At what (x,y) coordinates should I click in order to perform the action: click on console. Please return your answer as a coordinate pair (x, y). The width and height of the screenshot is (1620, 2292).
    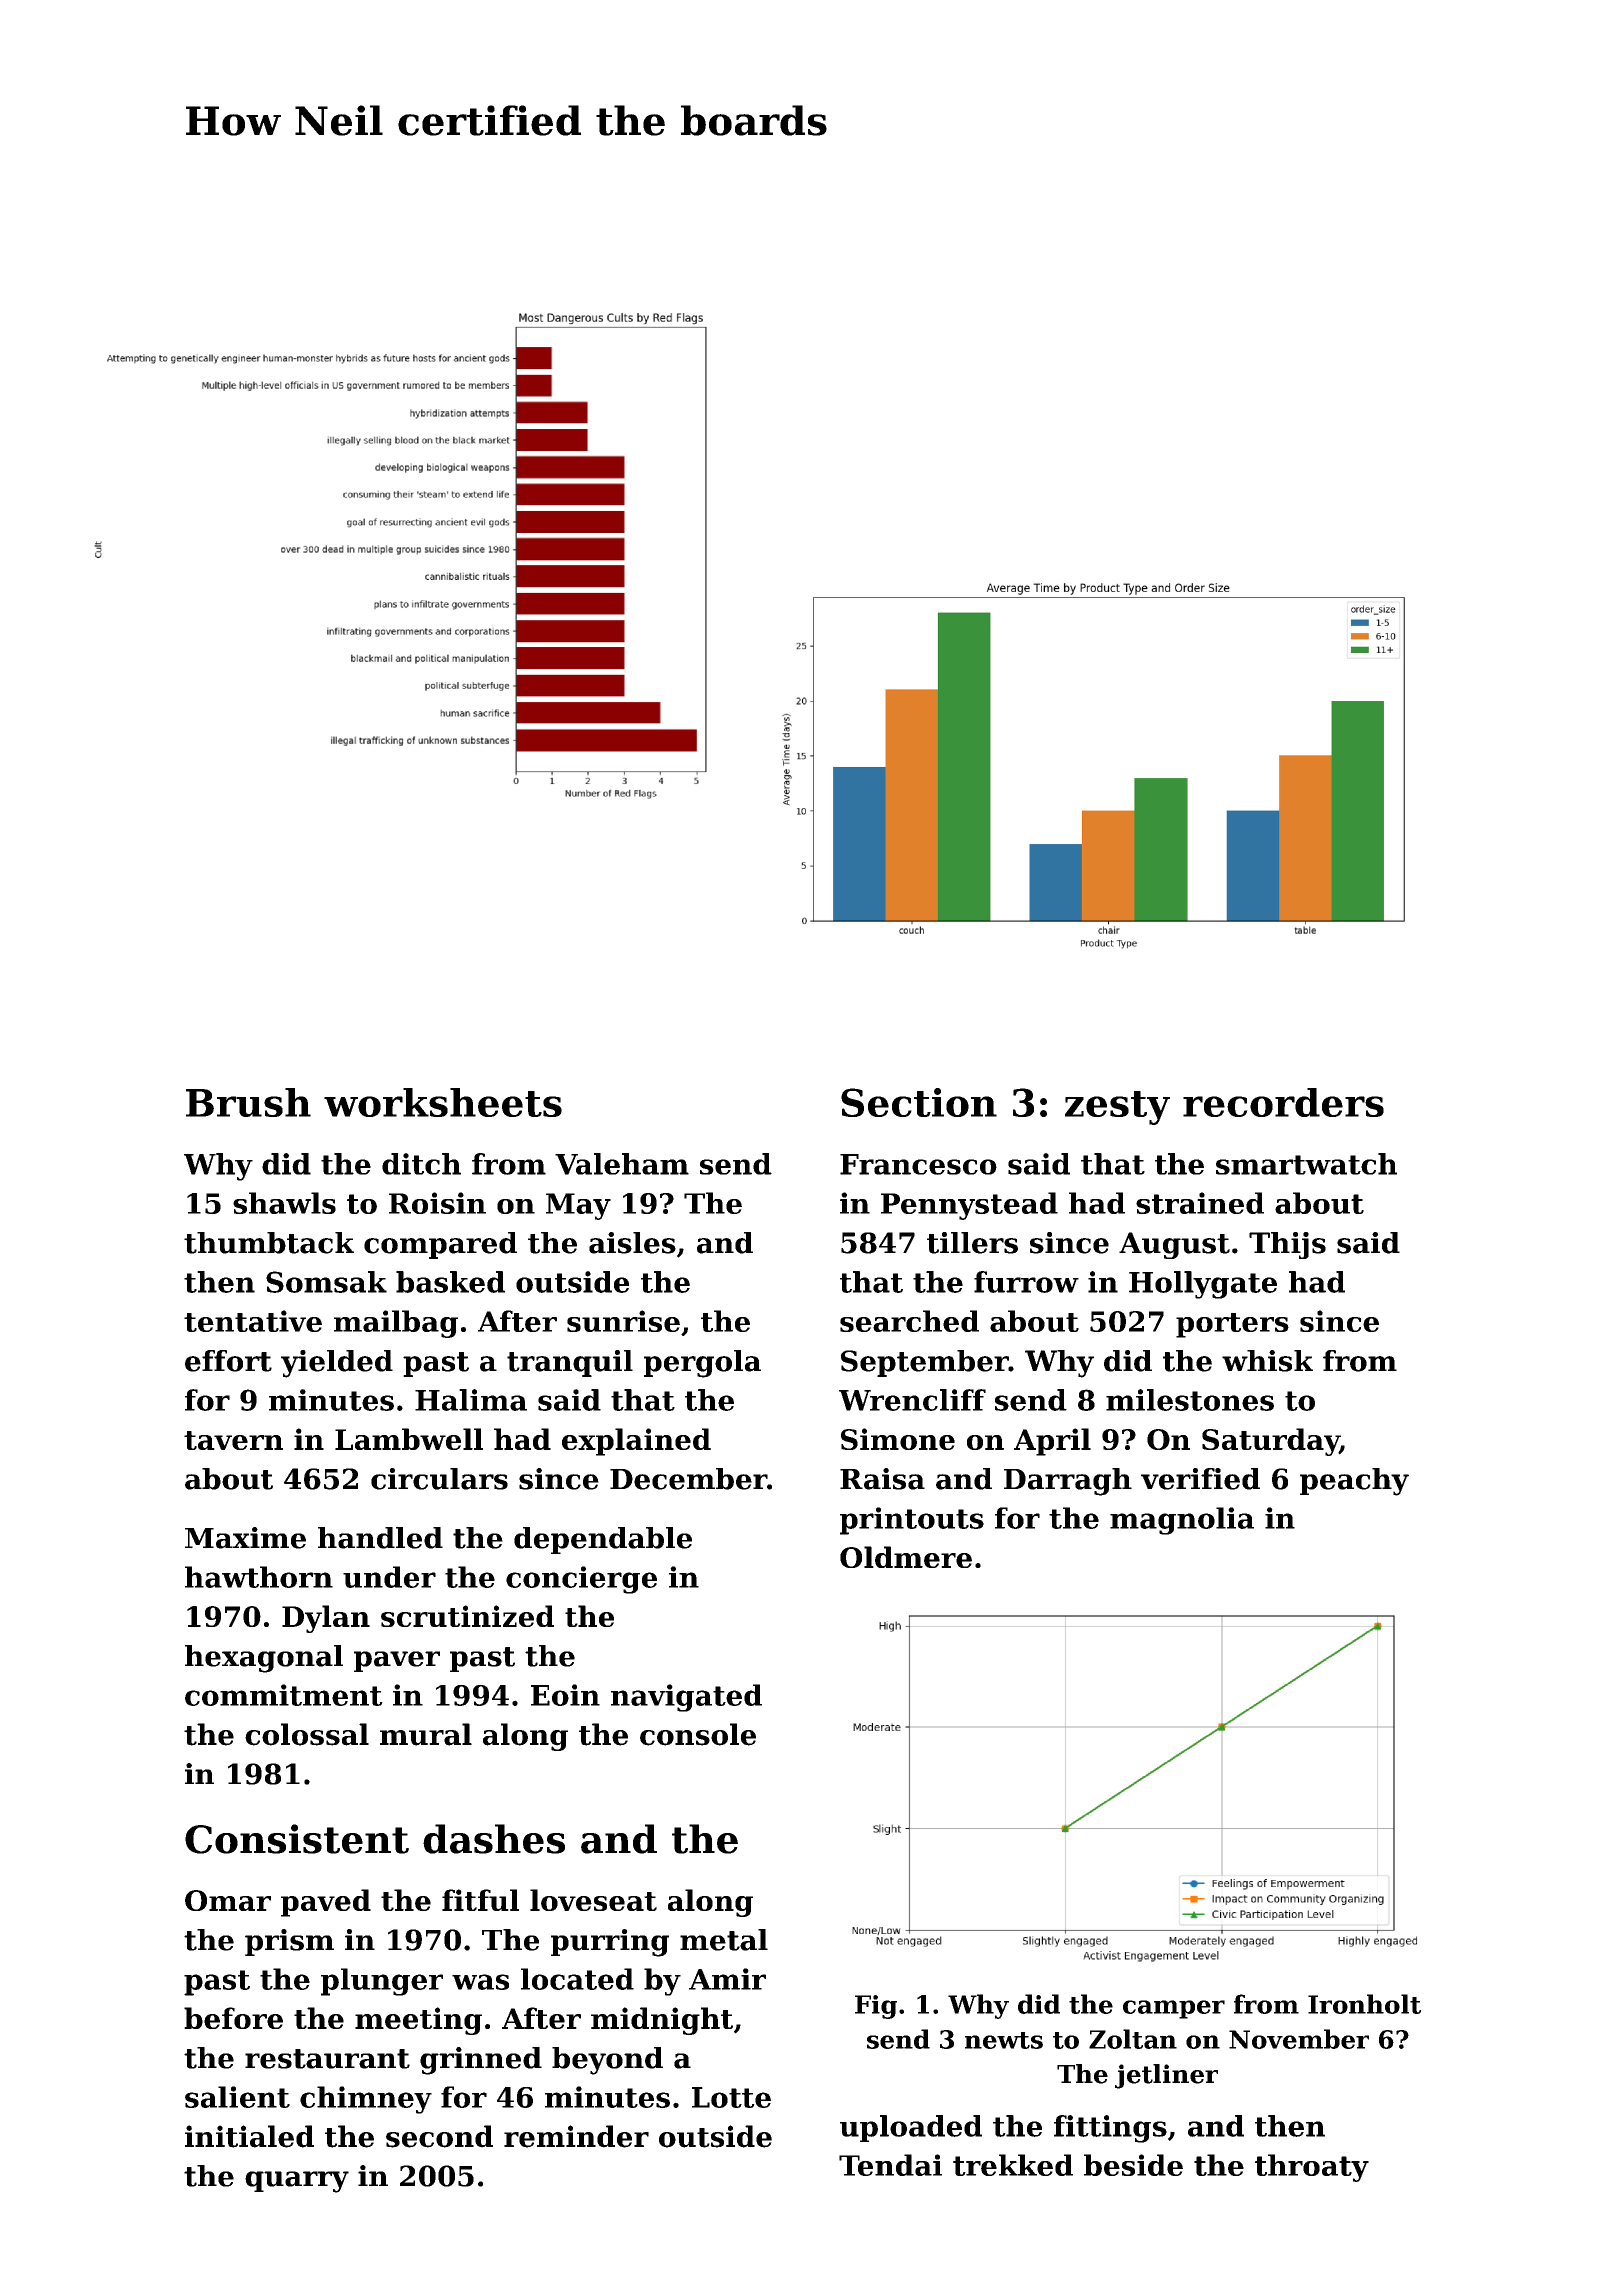
    Looking at the image, I should click on (698, 1734).
